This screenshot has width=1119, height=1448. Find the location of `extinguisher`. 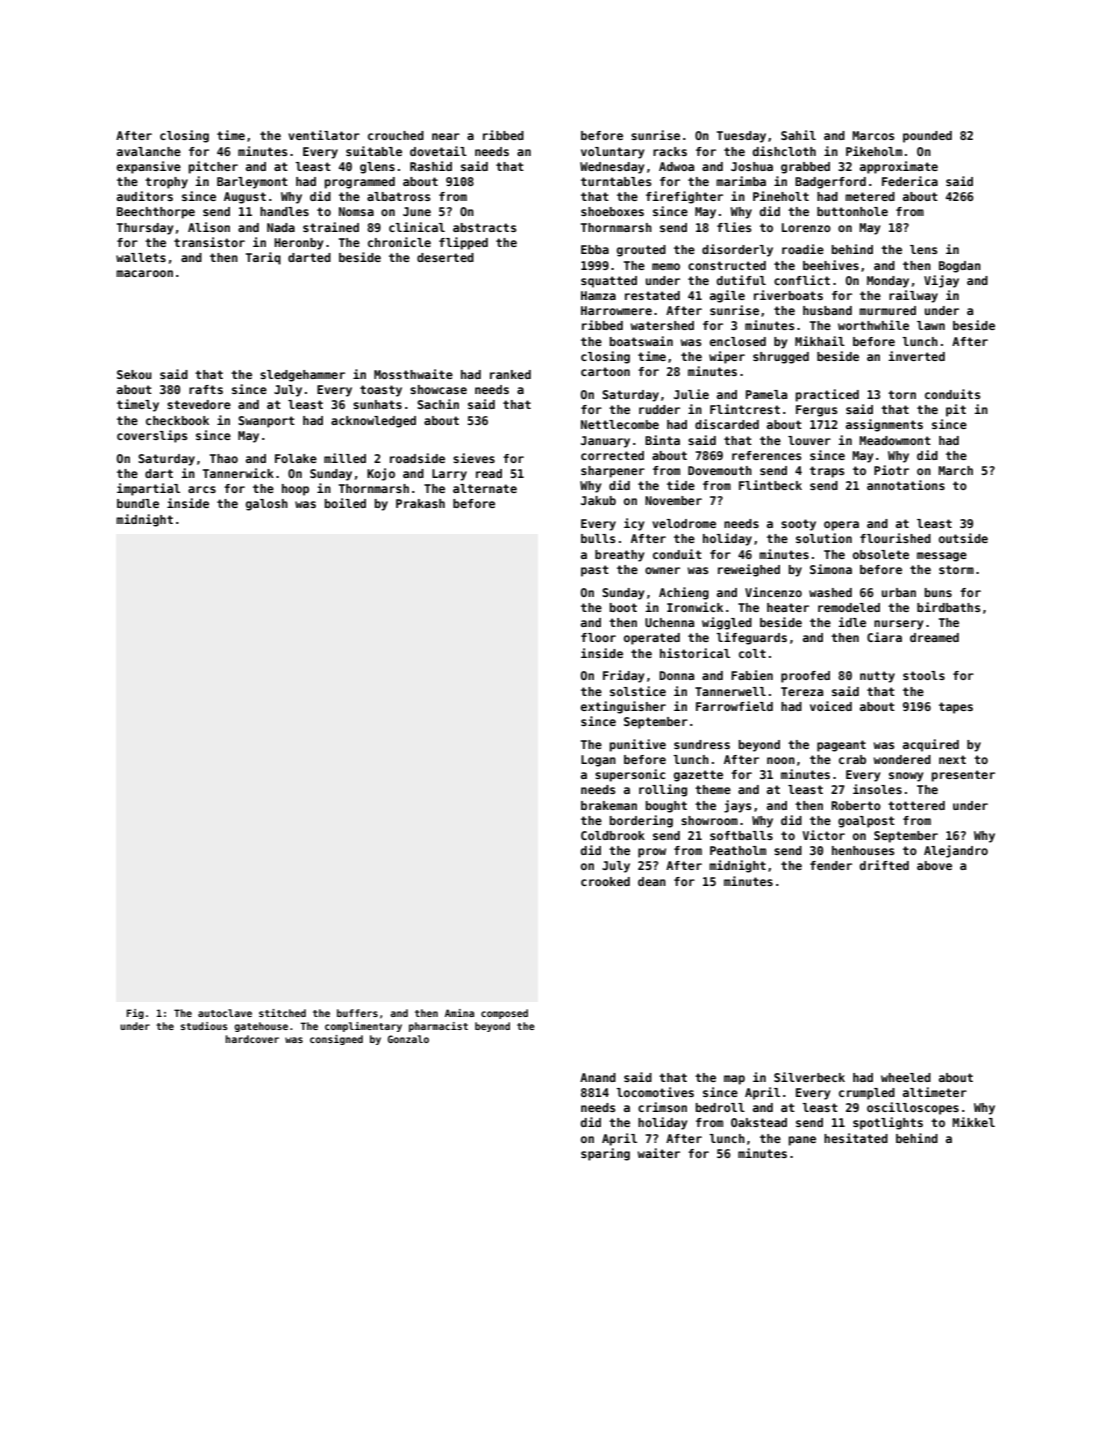

extinguisher is located at coordinates (623, 707).
